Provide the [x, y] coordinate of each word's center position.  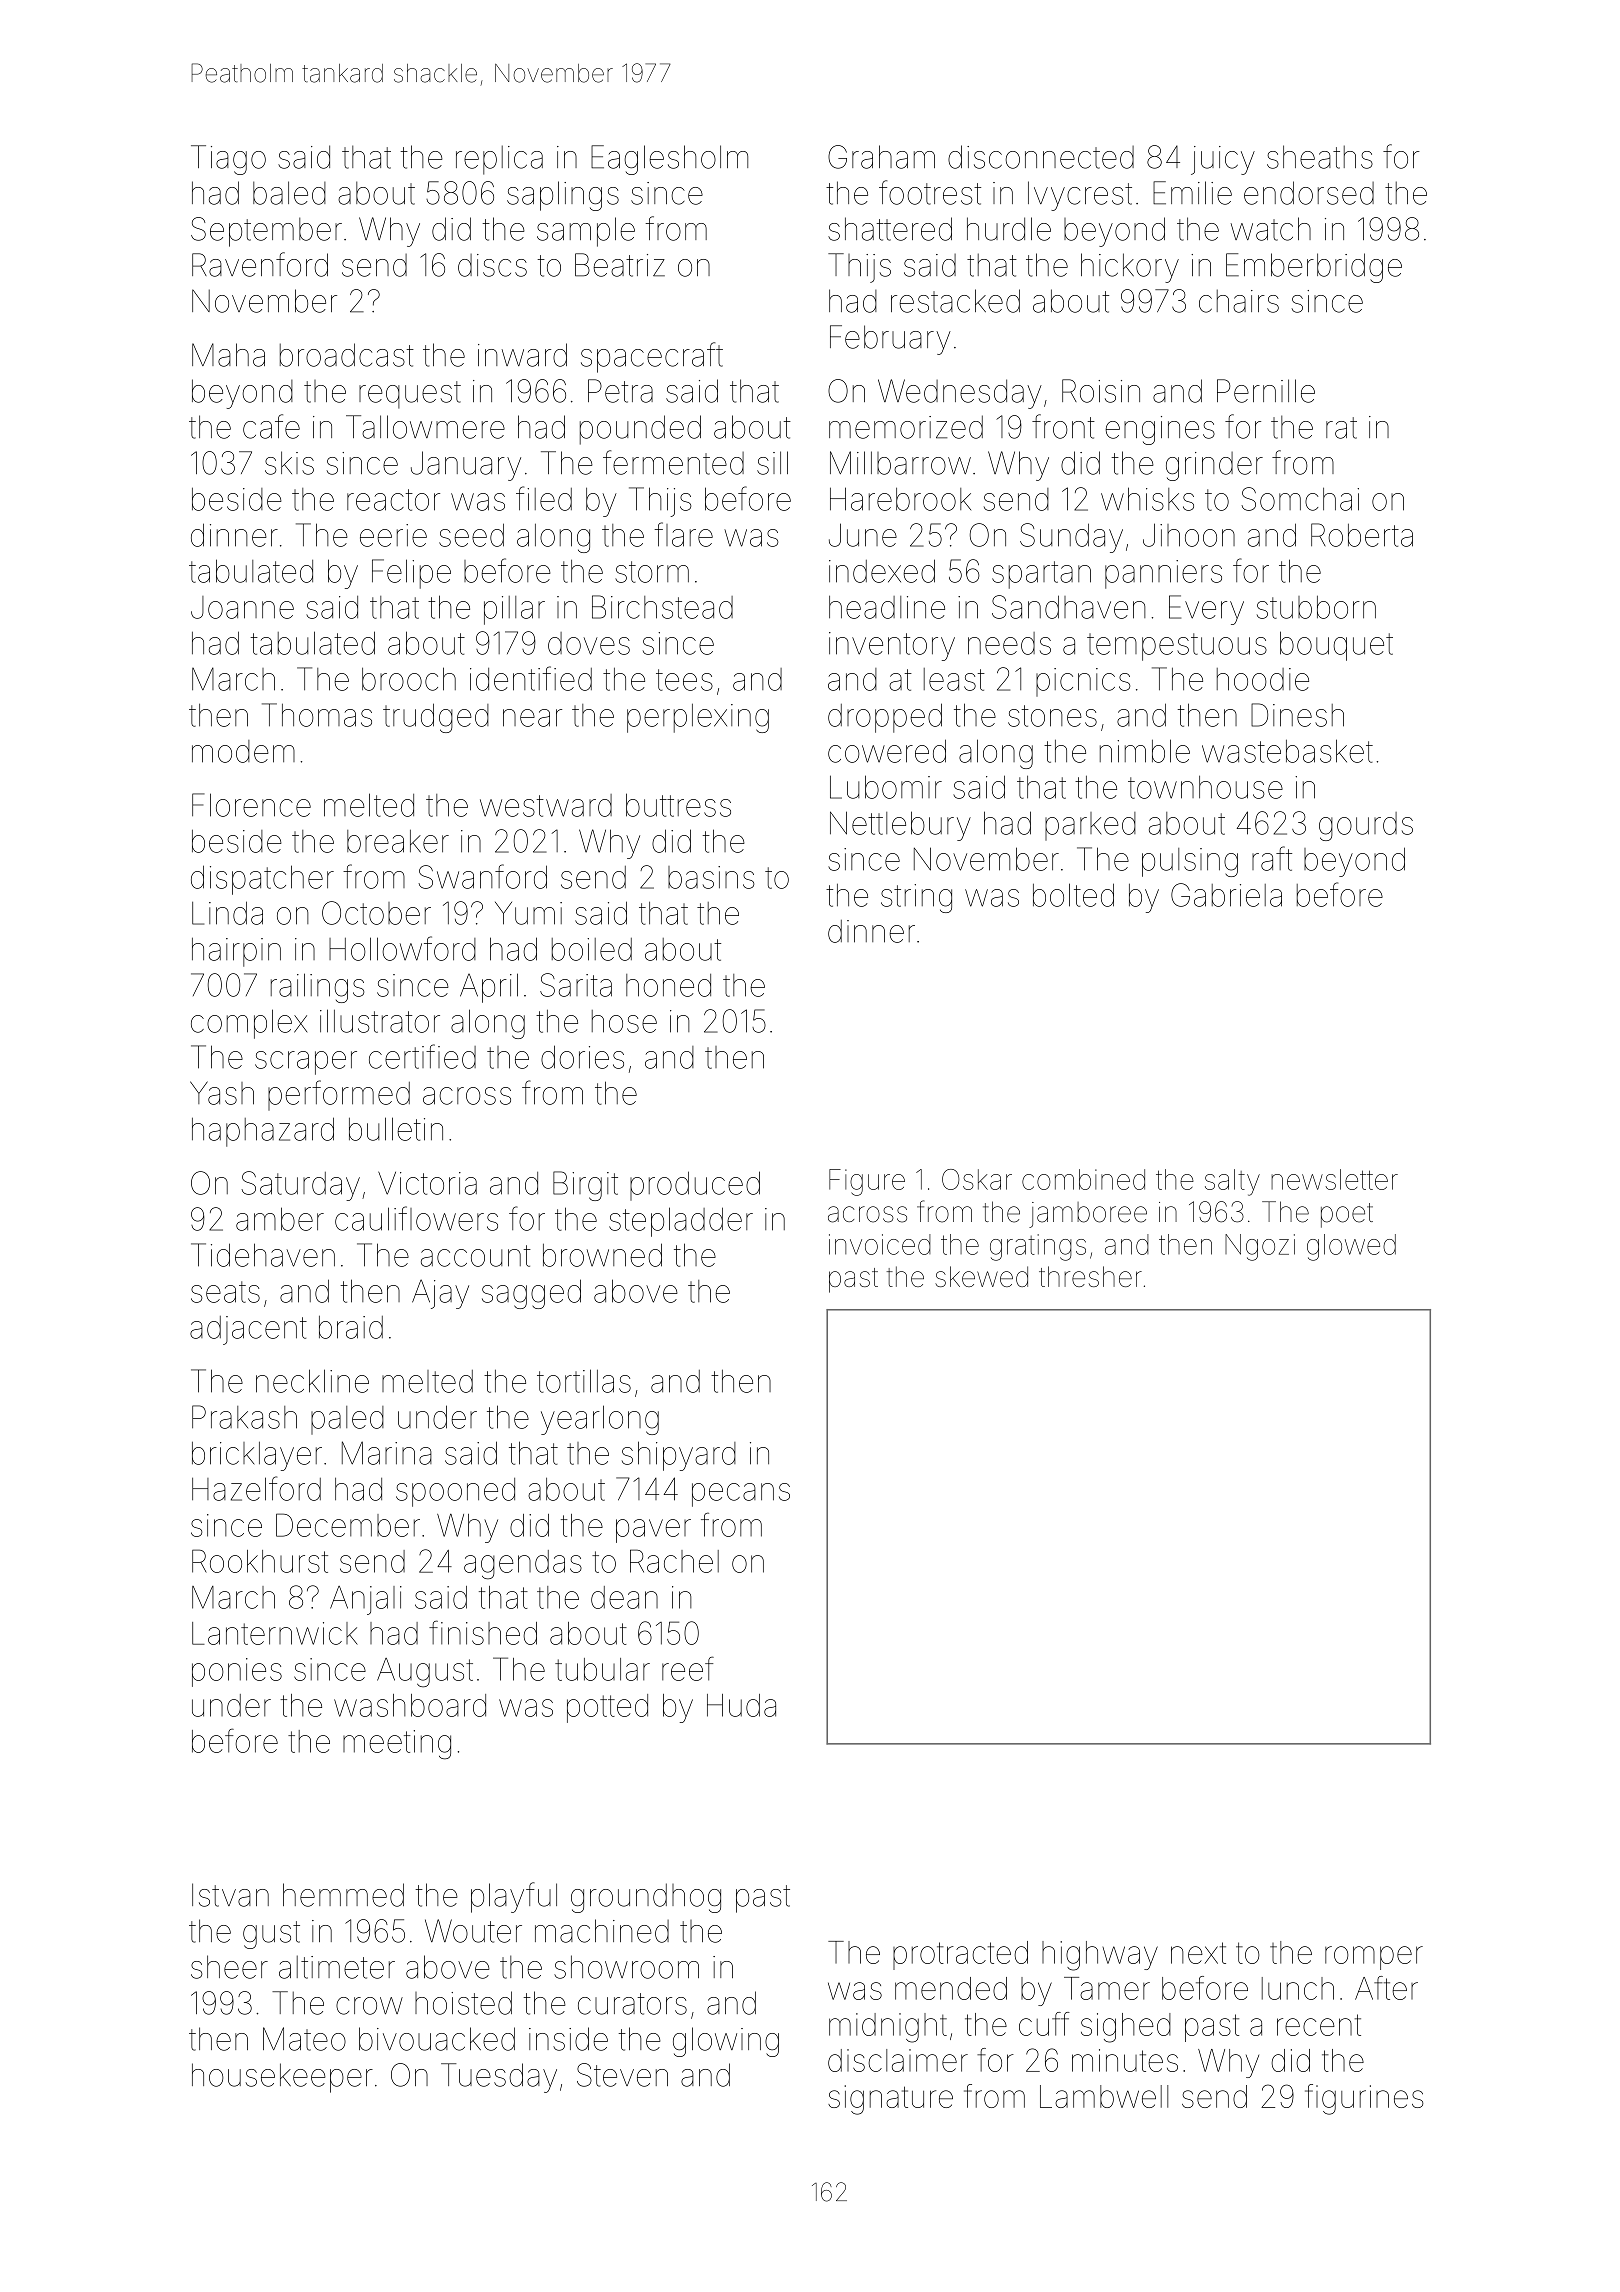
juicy [1223, 160]
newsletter [1334, 1179]
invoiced [880, 1244]
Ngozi [1260, 1247]
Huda [741, 1705]
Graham [881, 157]
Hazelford [256, 1488]
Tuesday [499, 2078]
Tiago [228, 160]
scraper [306, 1063]
